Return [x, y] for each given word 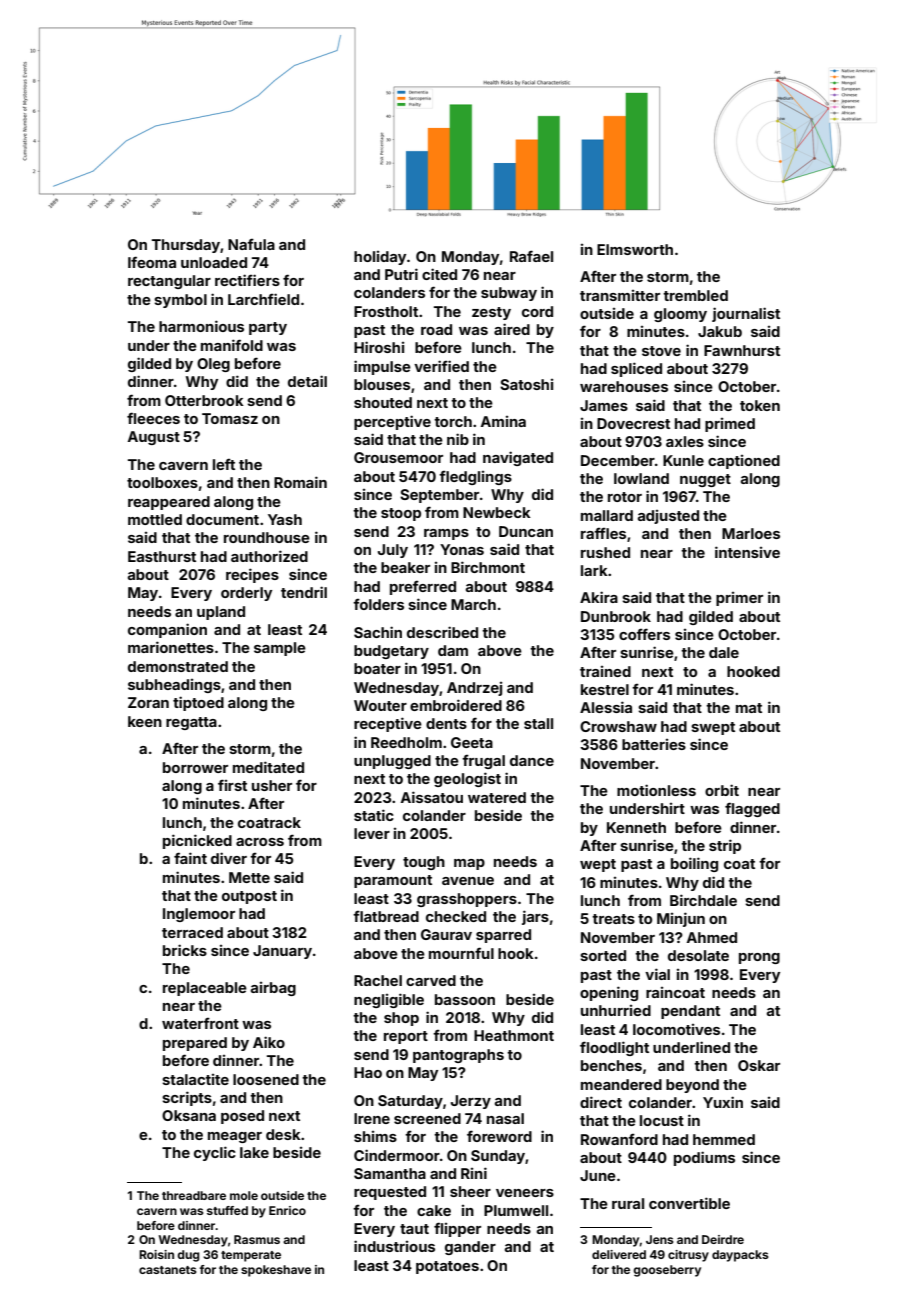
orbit [722, 790]
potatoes [447, 1267]
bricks [185, 950]
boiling [694, 864]
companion [167, 630]
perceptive [392, 422]
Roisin [156, 1254]
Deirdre [723, 1239]
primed [730, 425]
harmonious [201, 326]
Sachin [378, 632]
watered [497, 797]
